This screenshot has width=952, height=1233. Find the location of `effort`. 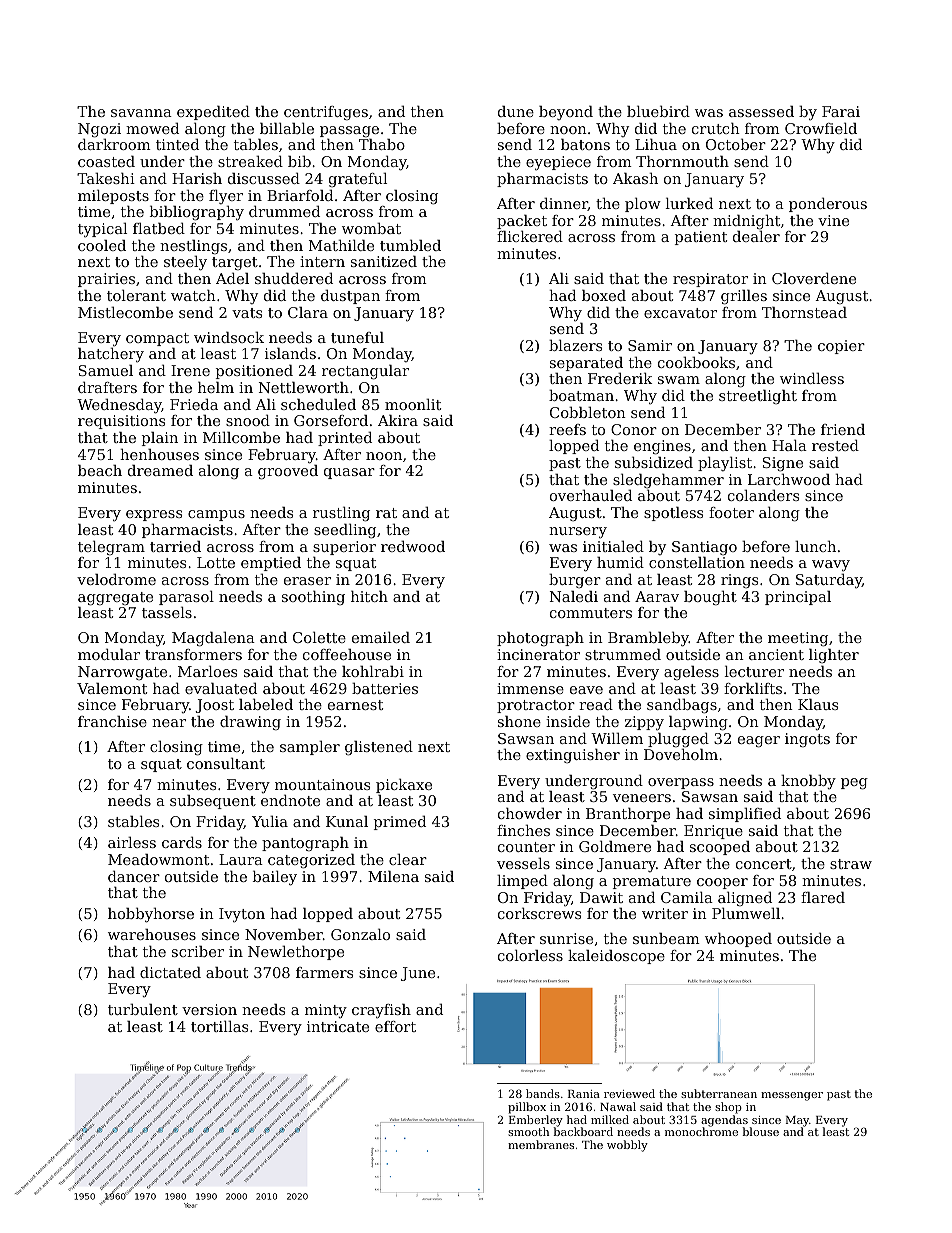

effort is located at coordinates (395, 1026).
